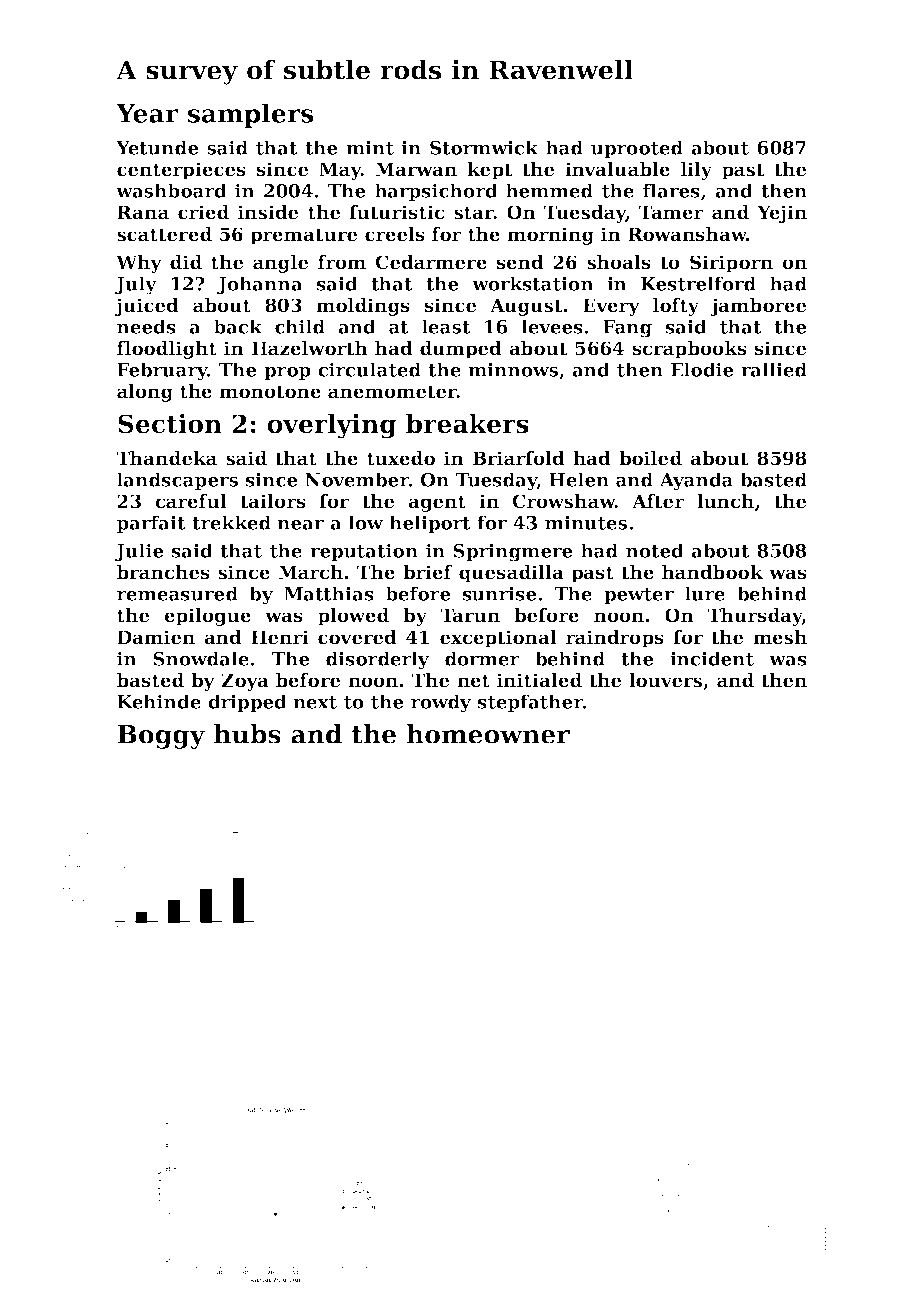 The image size is (924, 1308). I want to click on boiled, so click(650, 458).
